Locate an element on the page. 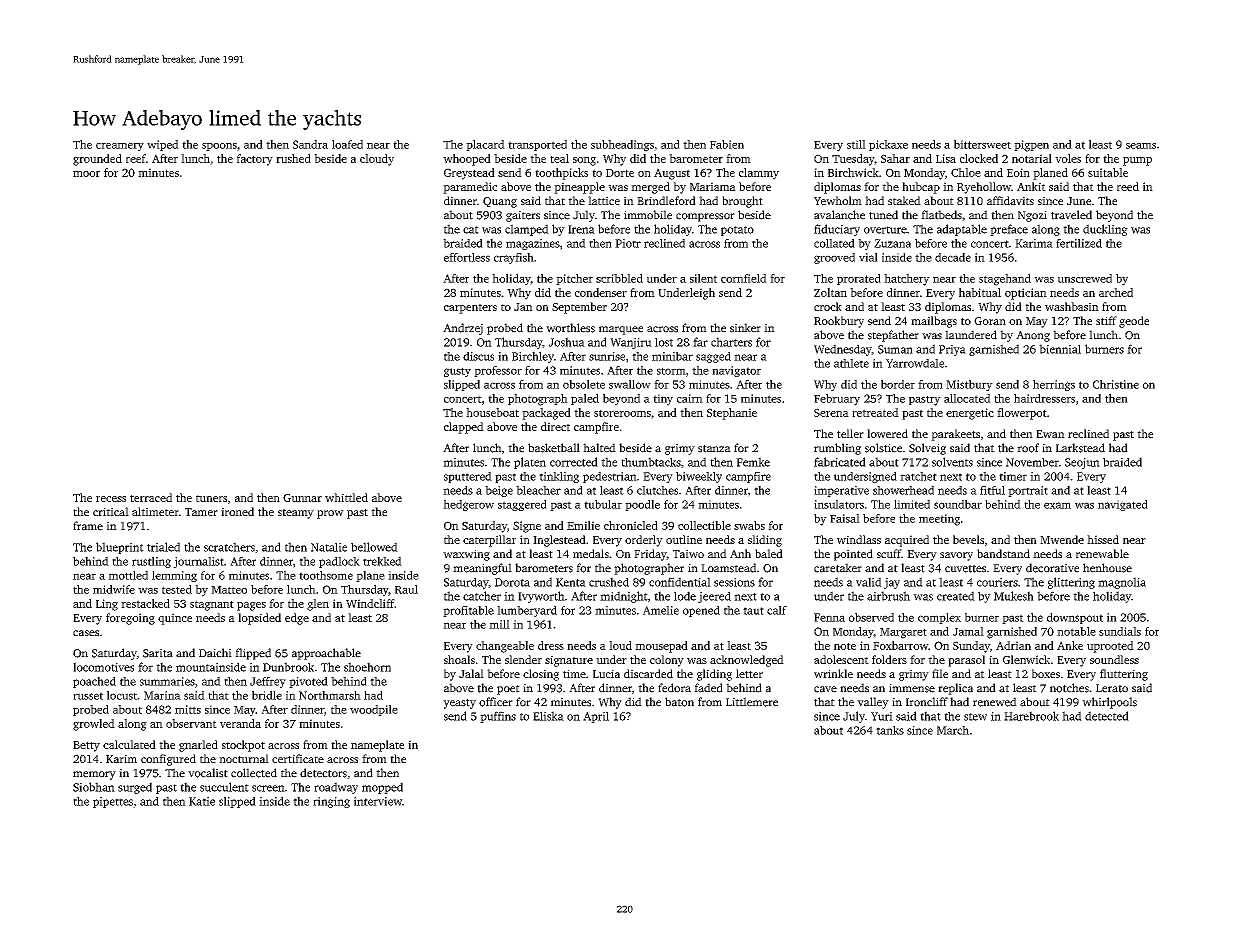 The height and width of the image is (952, 1233). August is located at coordinates (672, 174).
